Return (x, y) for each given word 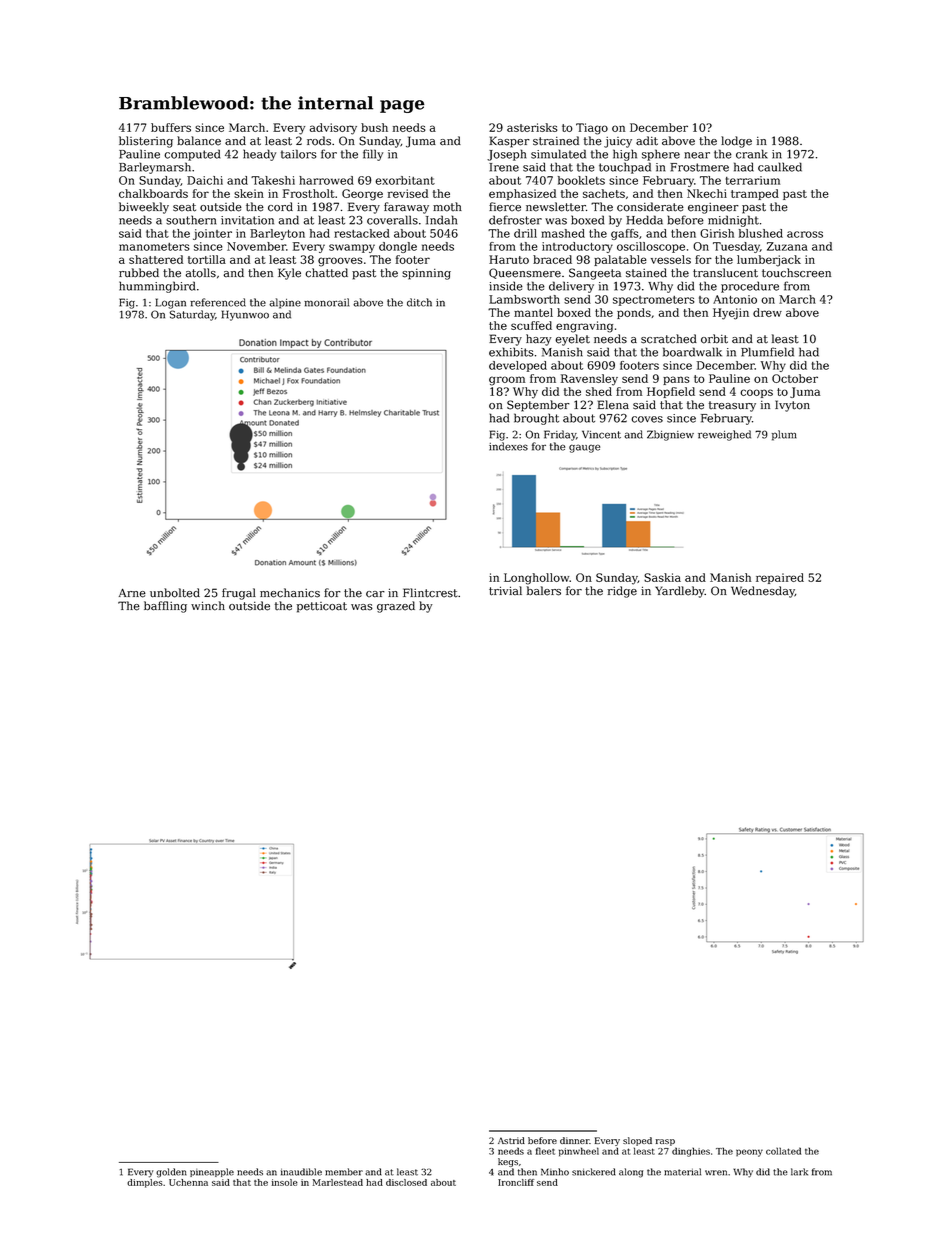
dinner (574, 1140)
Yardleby (680, 592)
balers (544, 591)
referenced (218, 302)
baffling (165, 607)
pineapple (212, 1172)
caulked (780, 167)
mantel (533, 312)
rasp (665, 1142)
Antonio (735, 299)
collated (783, 1151)
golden (171, 1173)
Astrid (511, 1140)
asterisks (532, 127)
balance (199, 141)
